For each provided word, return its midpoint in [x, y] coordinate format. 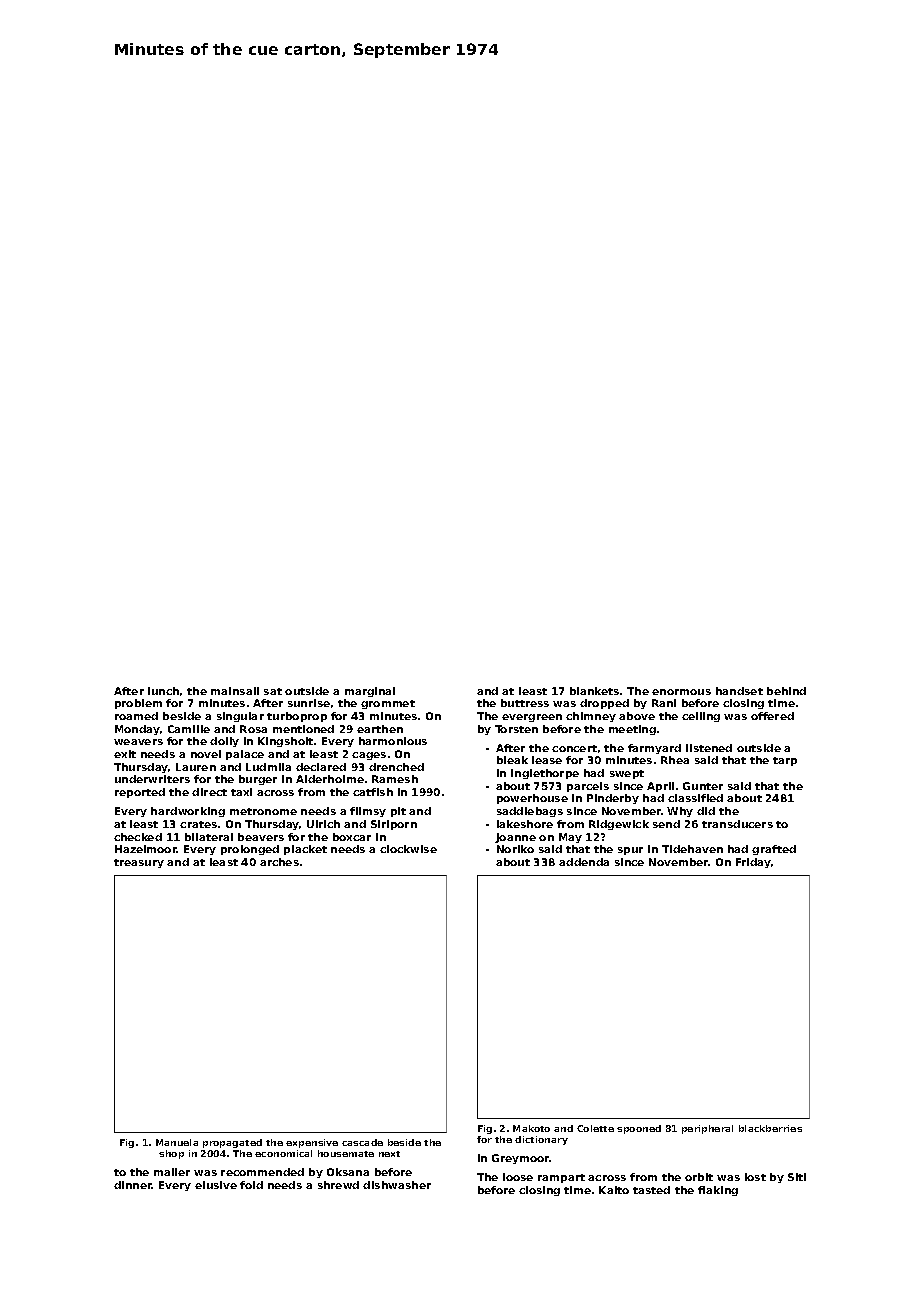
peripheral [707, 1129]
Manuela [177, 1142]
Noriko [515, 849]
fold [251, 1185]
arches [279, 862]
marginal [370, 692]
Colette [595, 1128]
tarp [785, 761]
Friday [753, 863]
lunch [163, 691]
